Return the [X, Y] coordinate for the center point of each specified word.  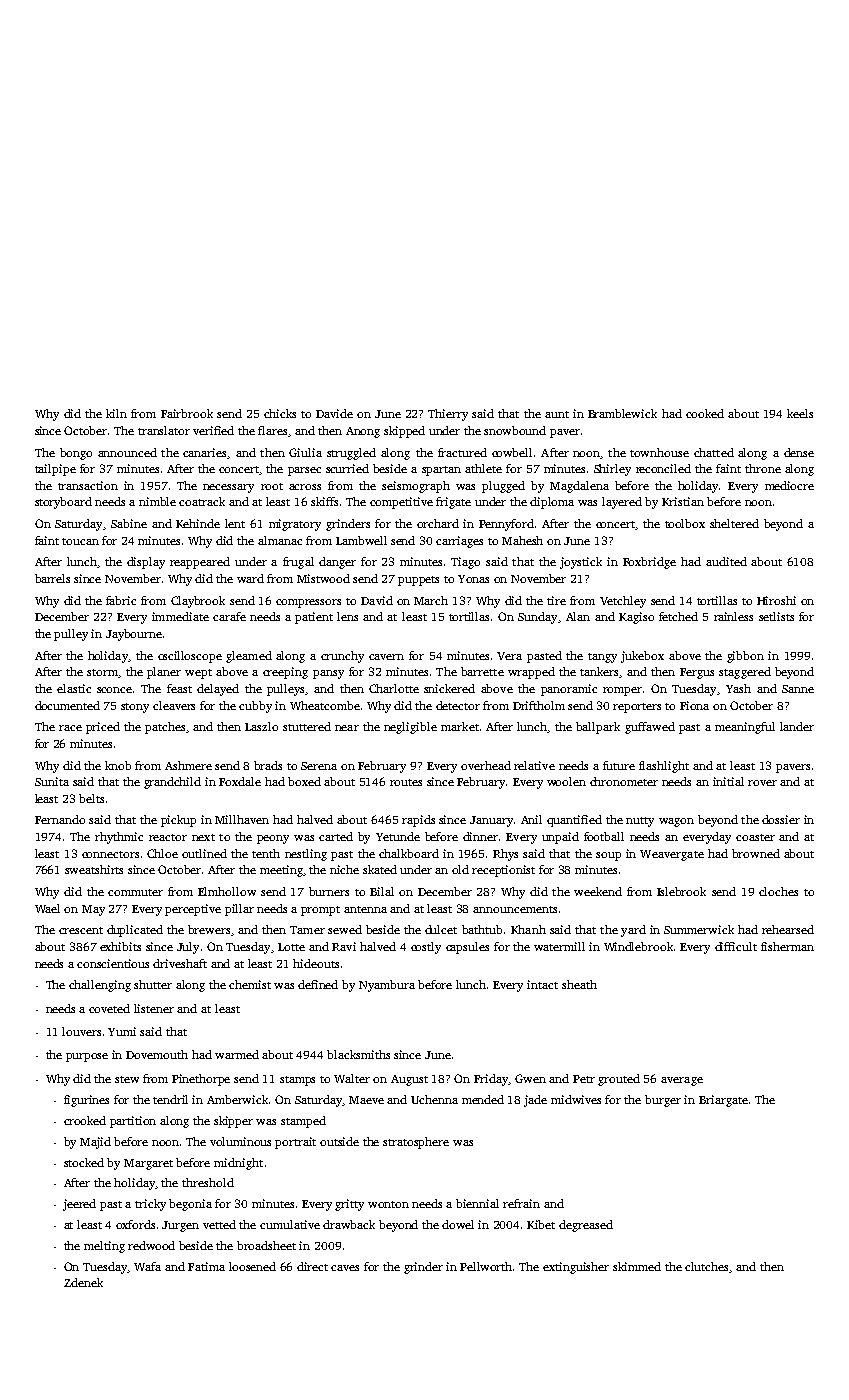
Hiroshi [776, 600]
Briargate [723, 1101]
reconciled [663, 468]
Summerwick [699, 929]
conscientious [113, 963]
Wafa [147, 1266]
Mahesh [522, 540]
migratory [295, 525]
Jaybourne [134, 635]
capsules [467, 948]
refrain [521, 1203]
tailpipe [55, 470]
